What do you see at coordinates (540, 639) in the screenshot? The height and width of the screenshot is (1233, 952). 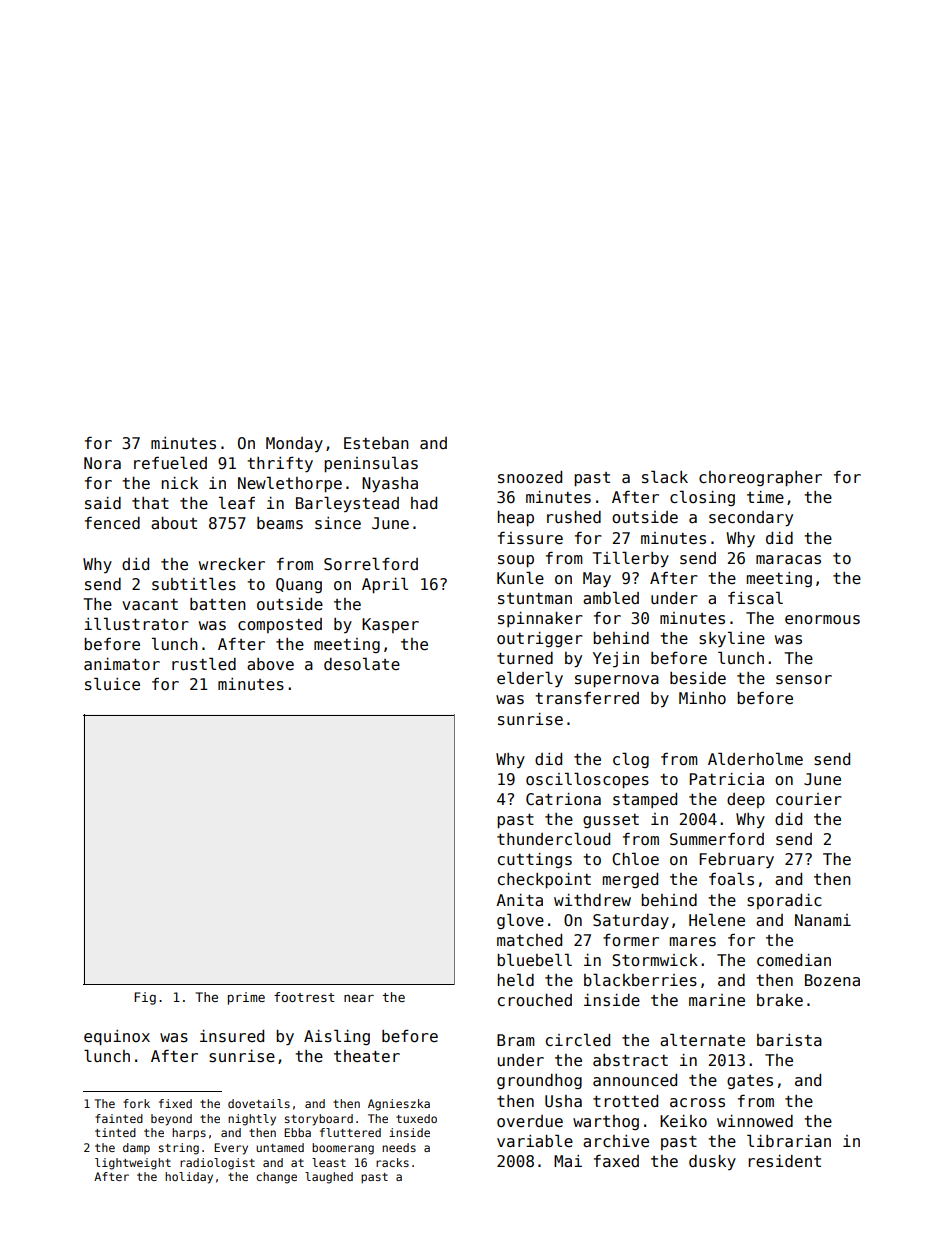 I see `outrigger` at bounding box center [540, 639].
